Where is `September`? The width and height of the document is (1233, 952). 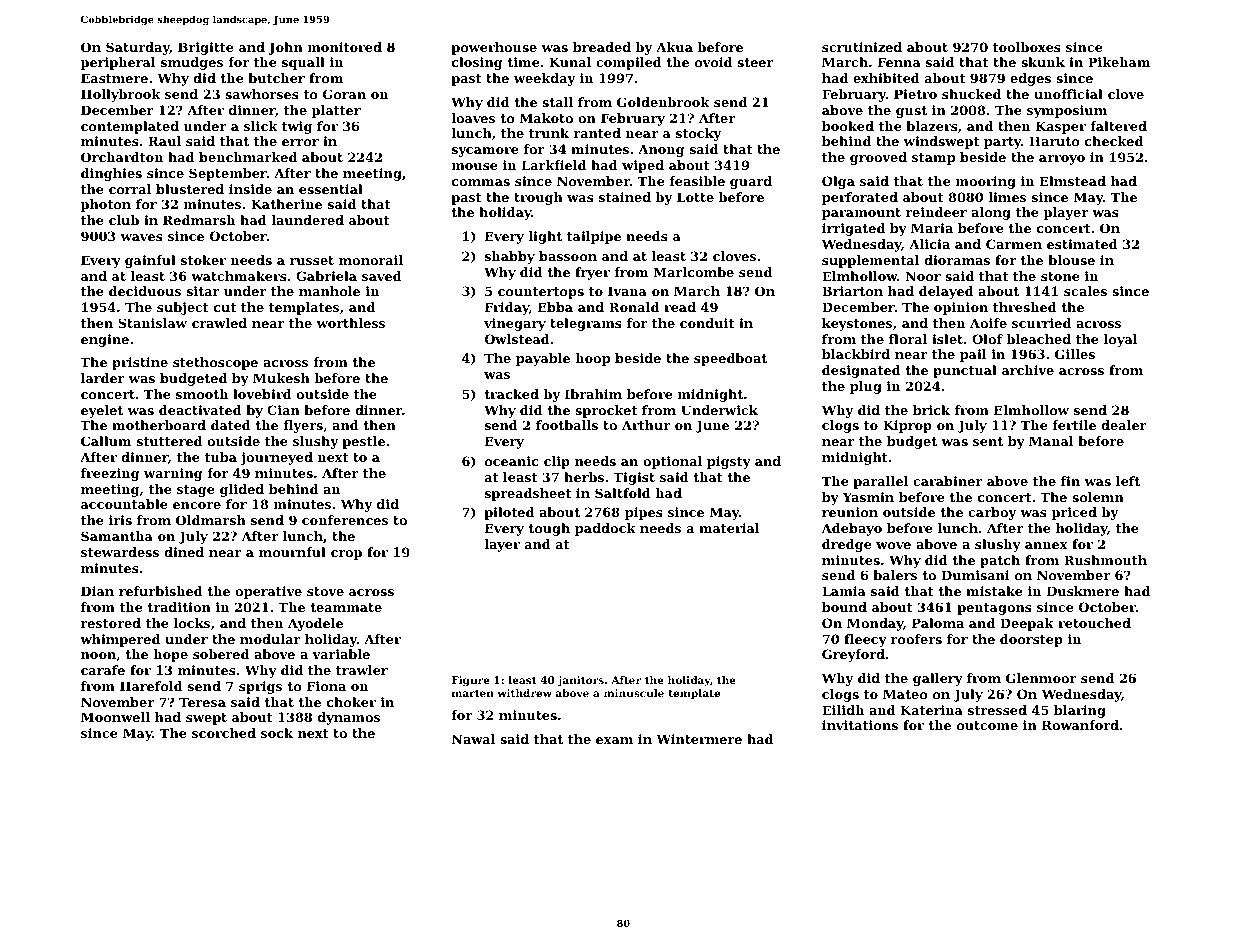 September is located at coordinates (228, 174).
